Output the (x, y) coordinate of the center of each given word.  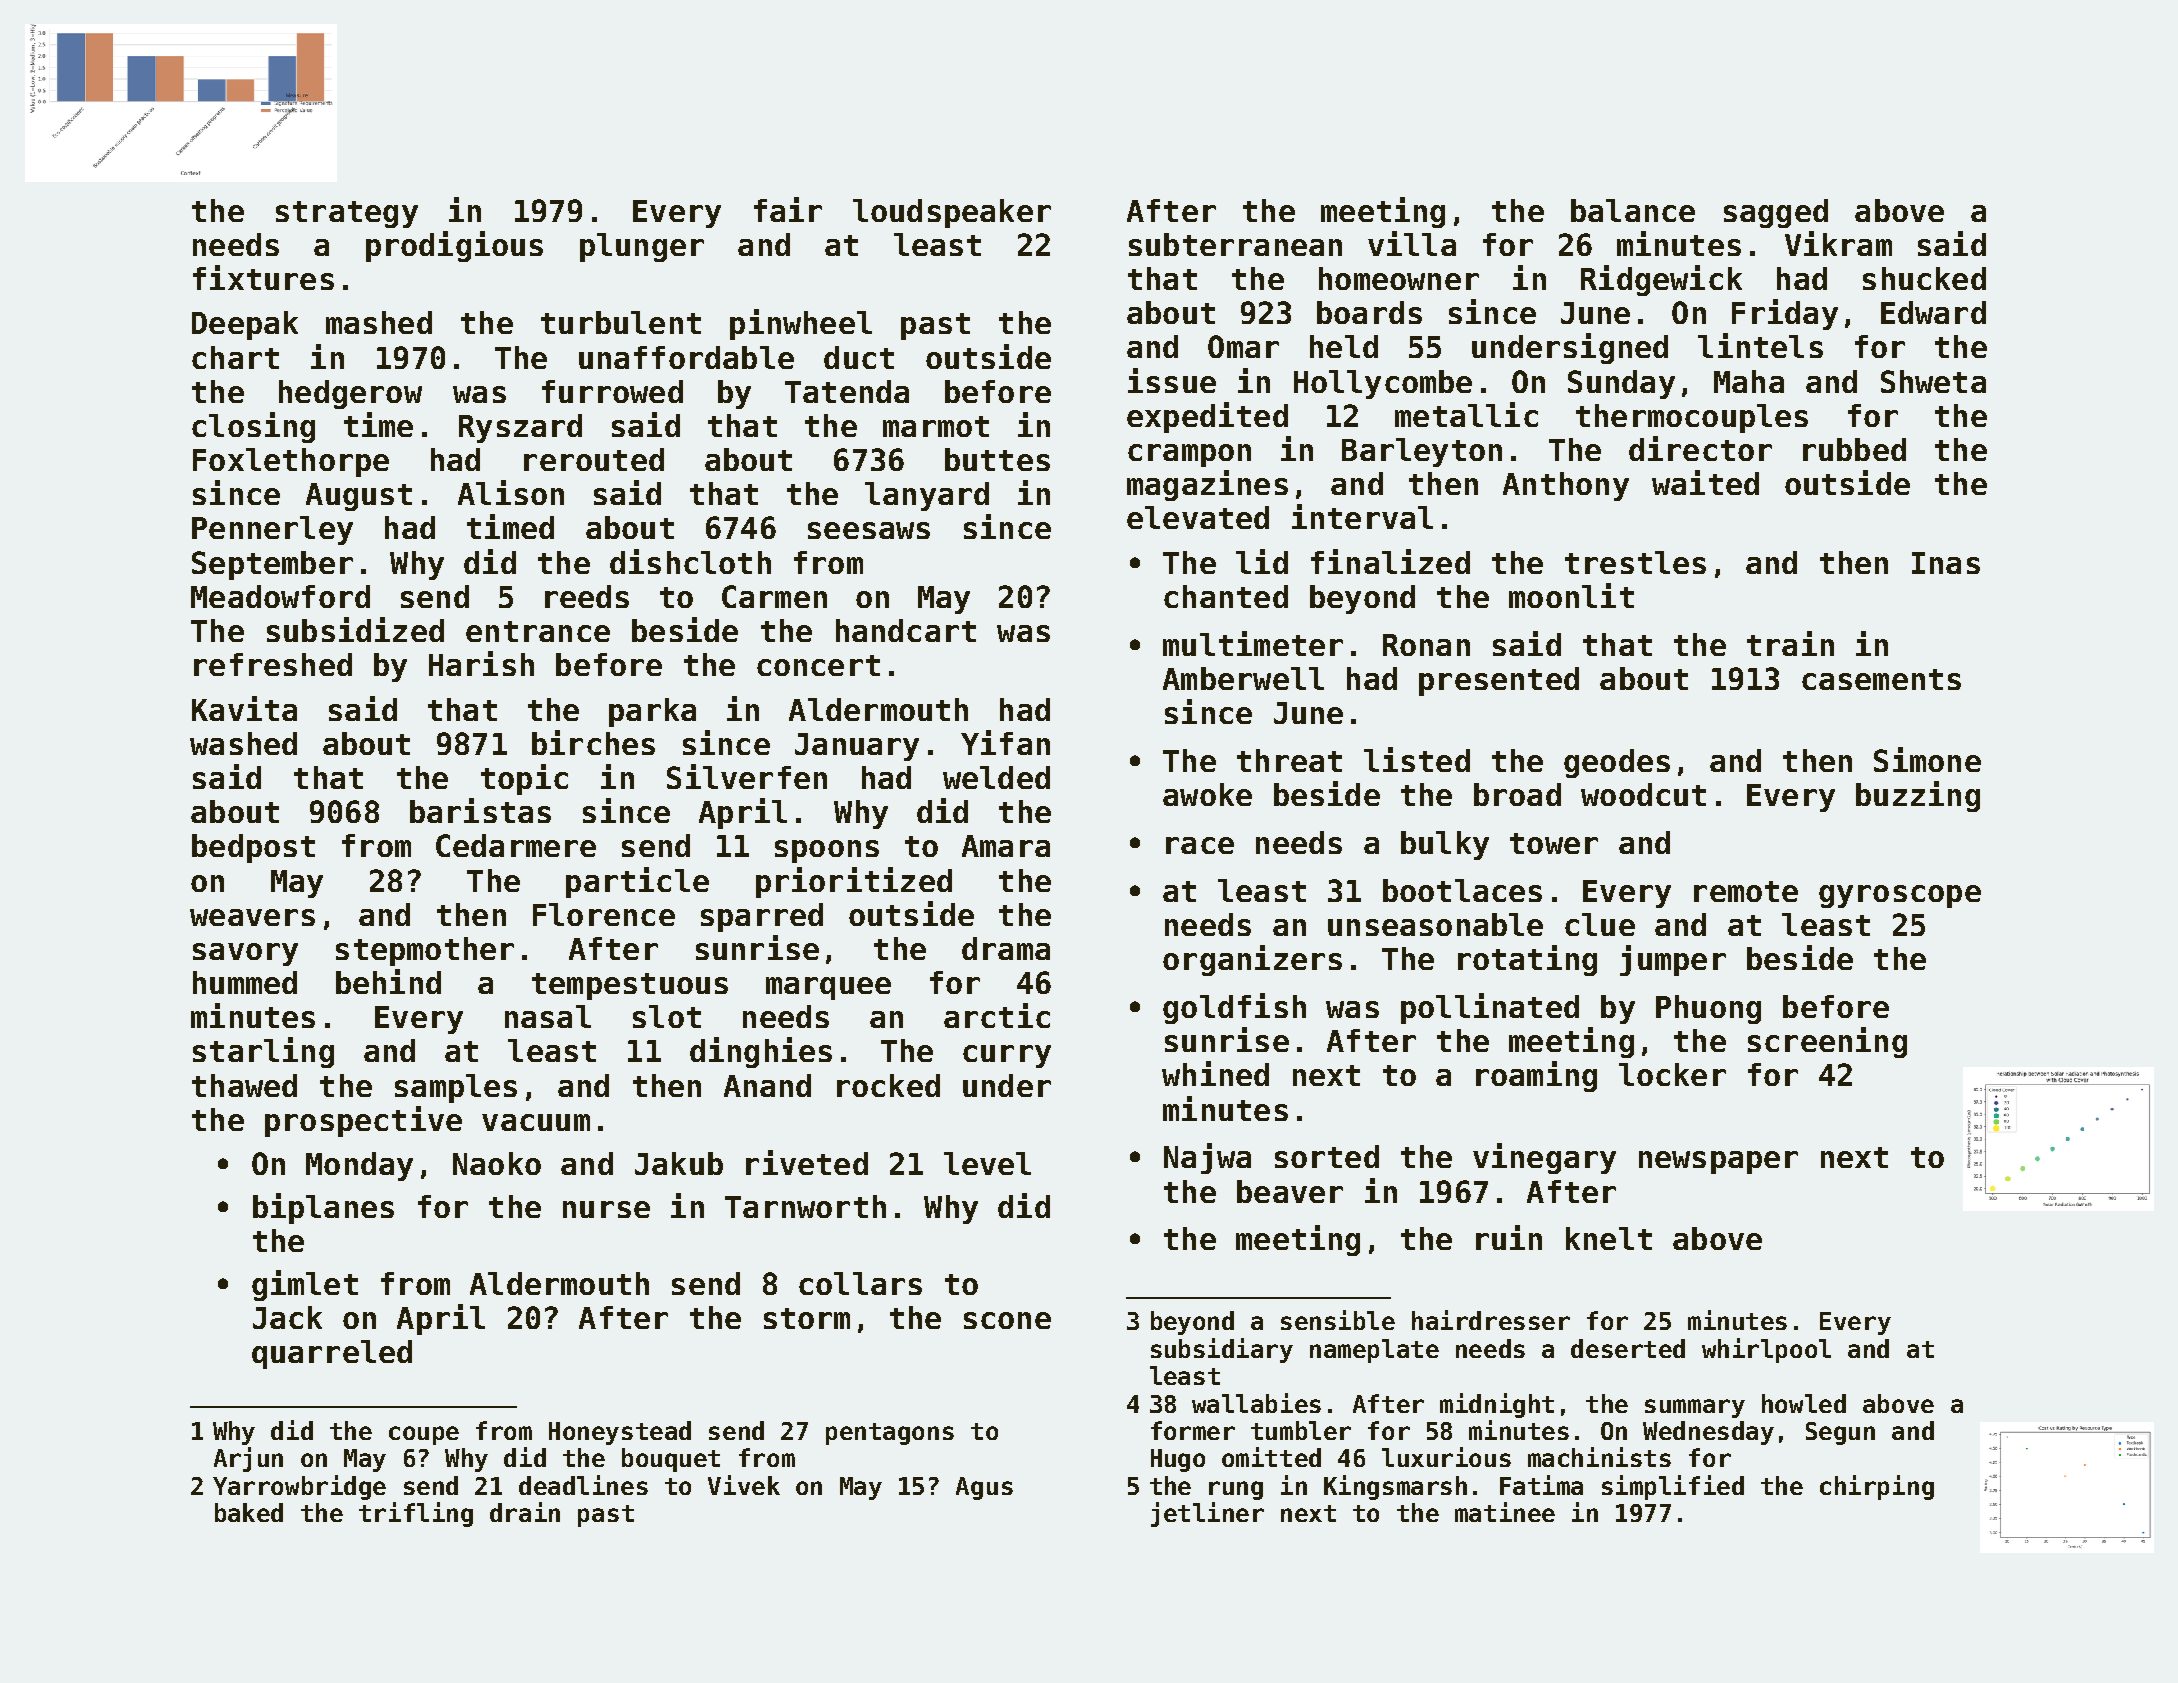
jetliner (1207, 1514)
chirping (1877, 1487)
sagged (1776, 213)
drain (525, 1512)
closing (253, 427)
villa (1412, 243)
